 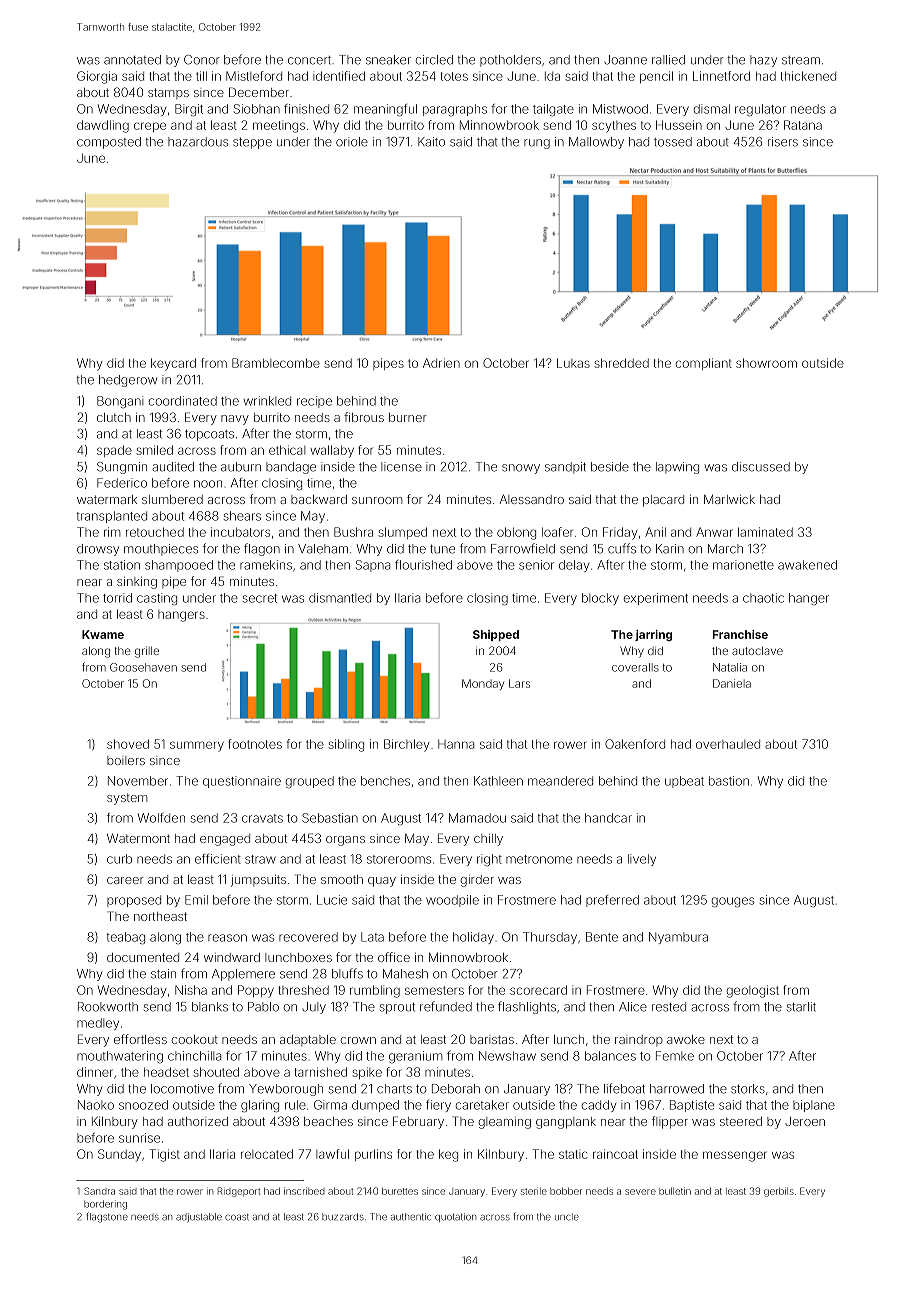 What do you see at coordinates (729, 781) in the image?
I see `bastion` at bounding box center [729, 781].
